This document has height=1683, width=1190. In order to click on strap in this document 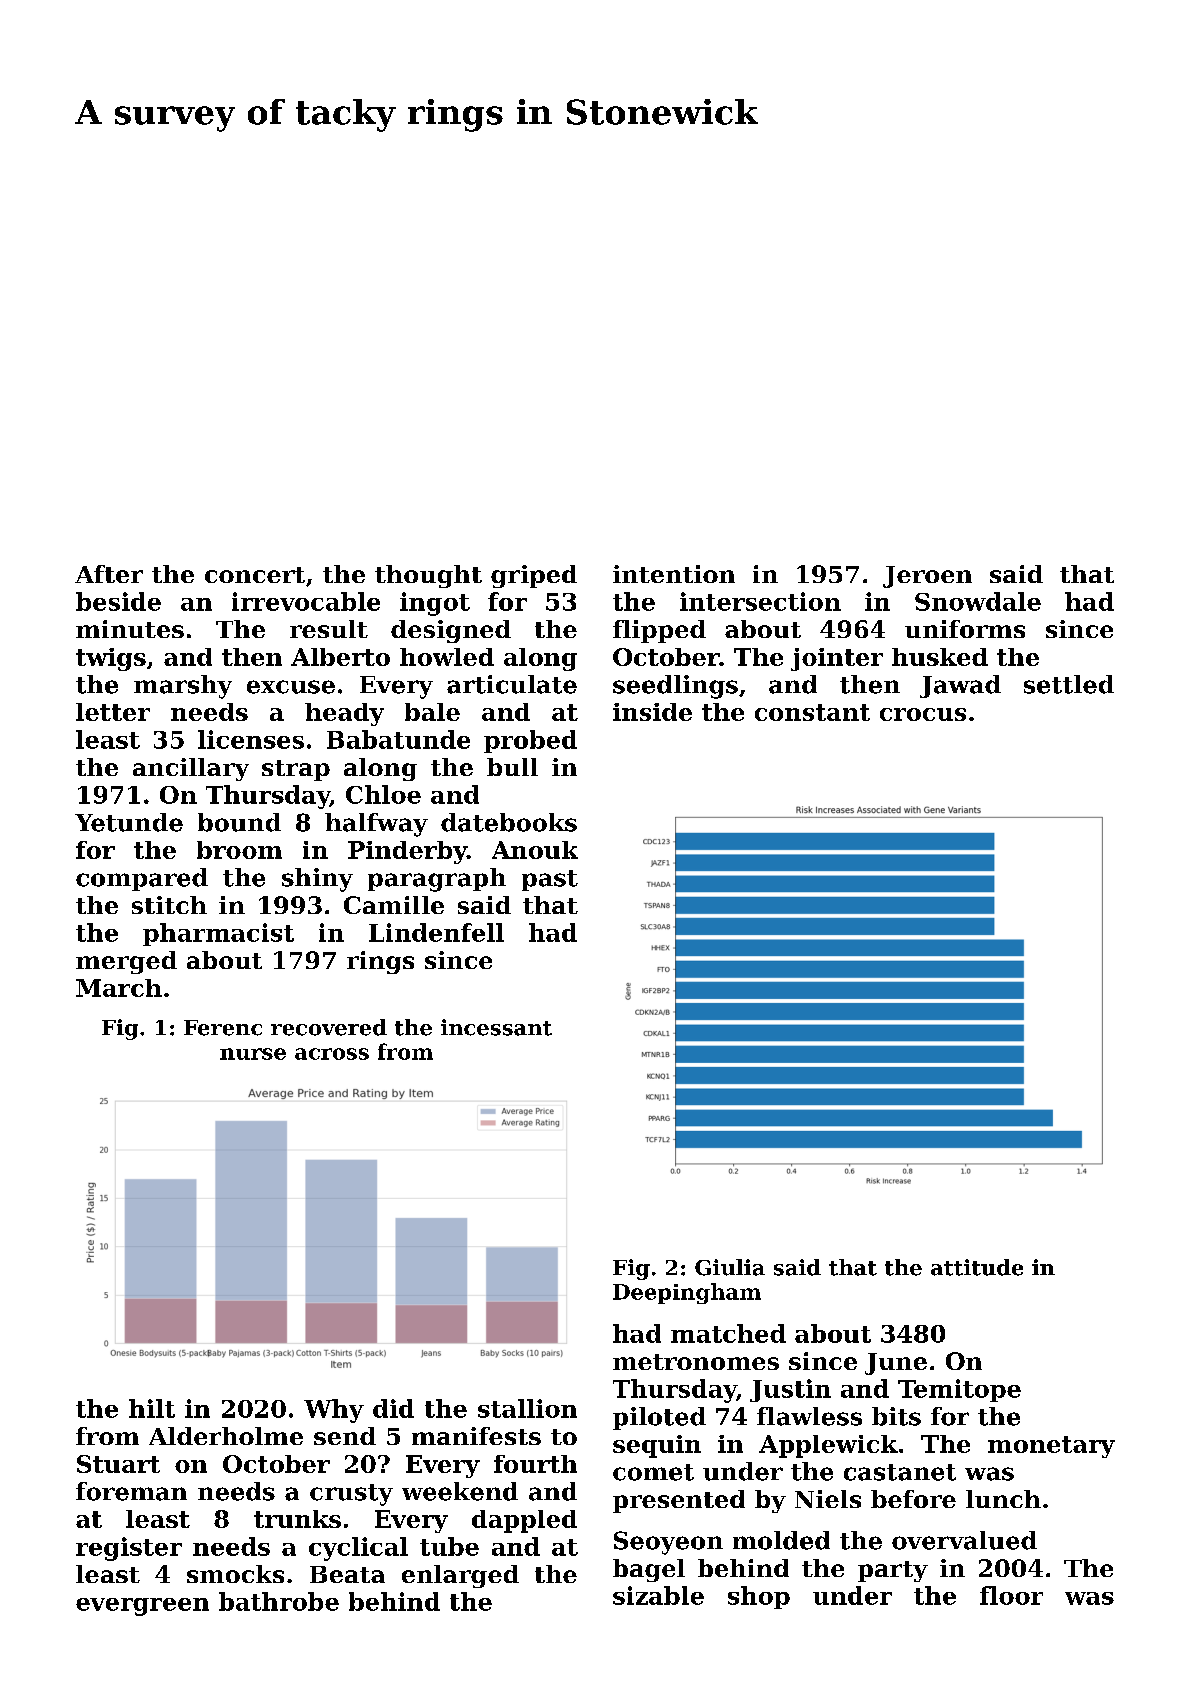, I will do `click(296, 770)`.
